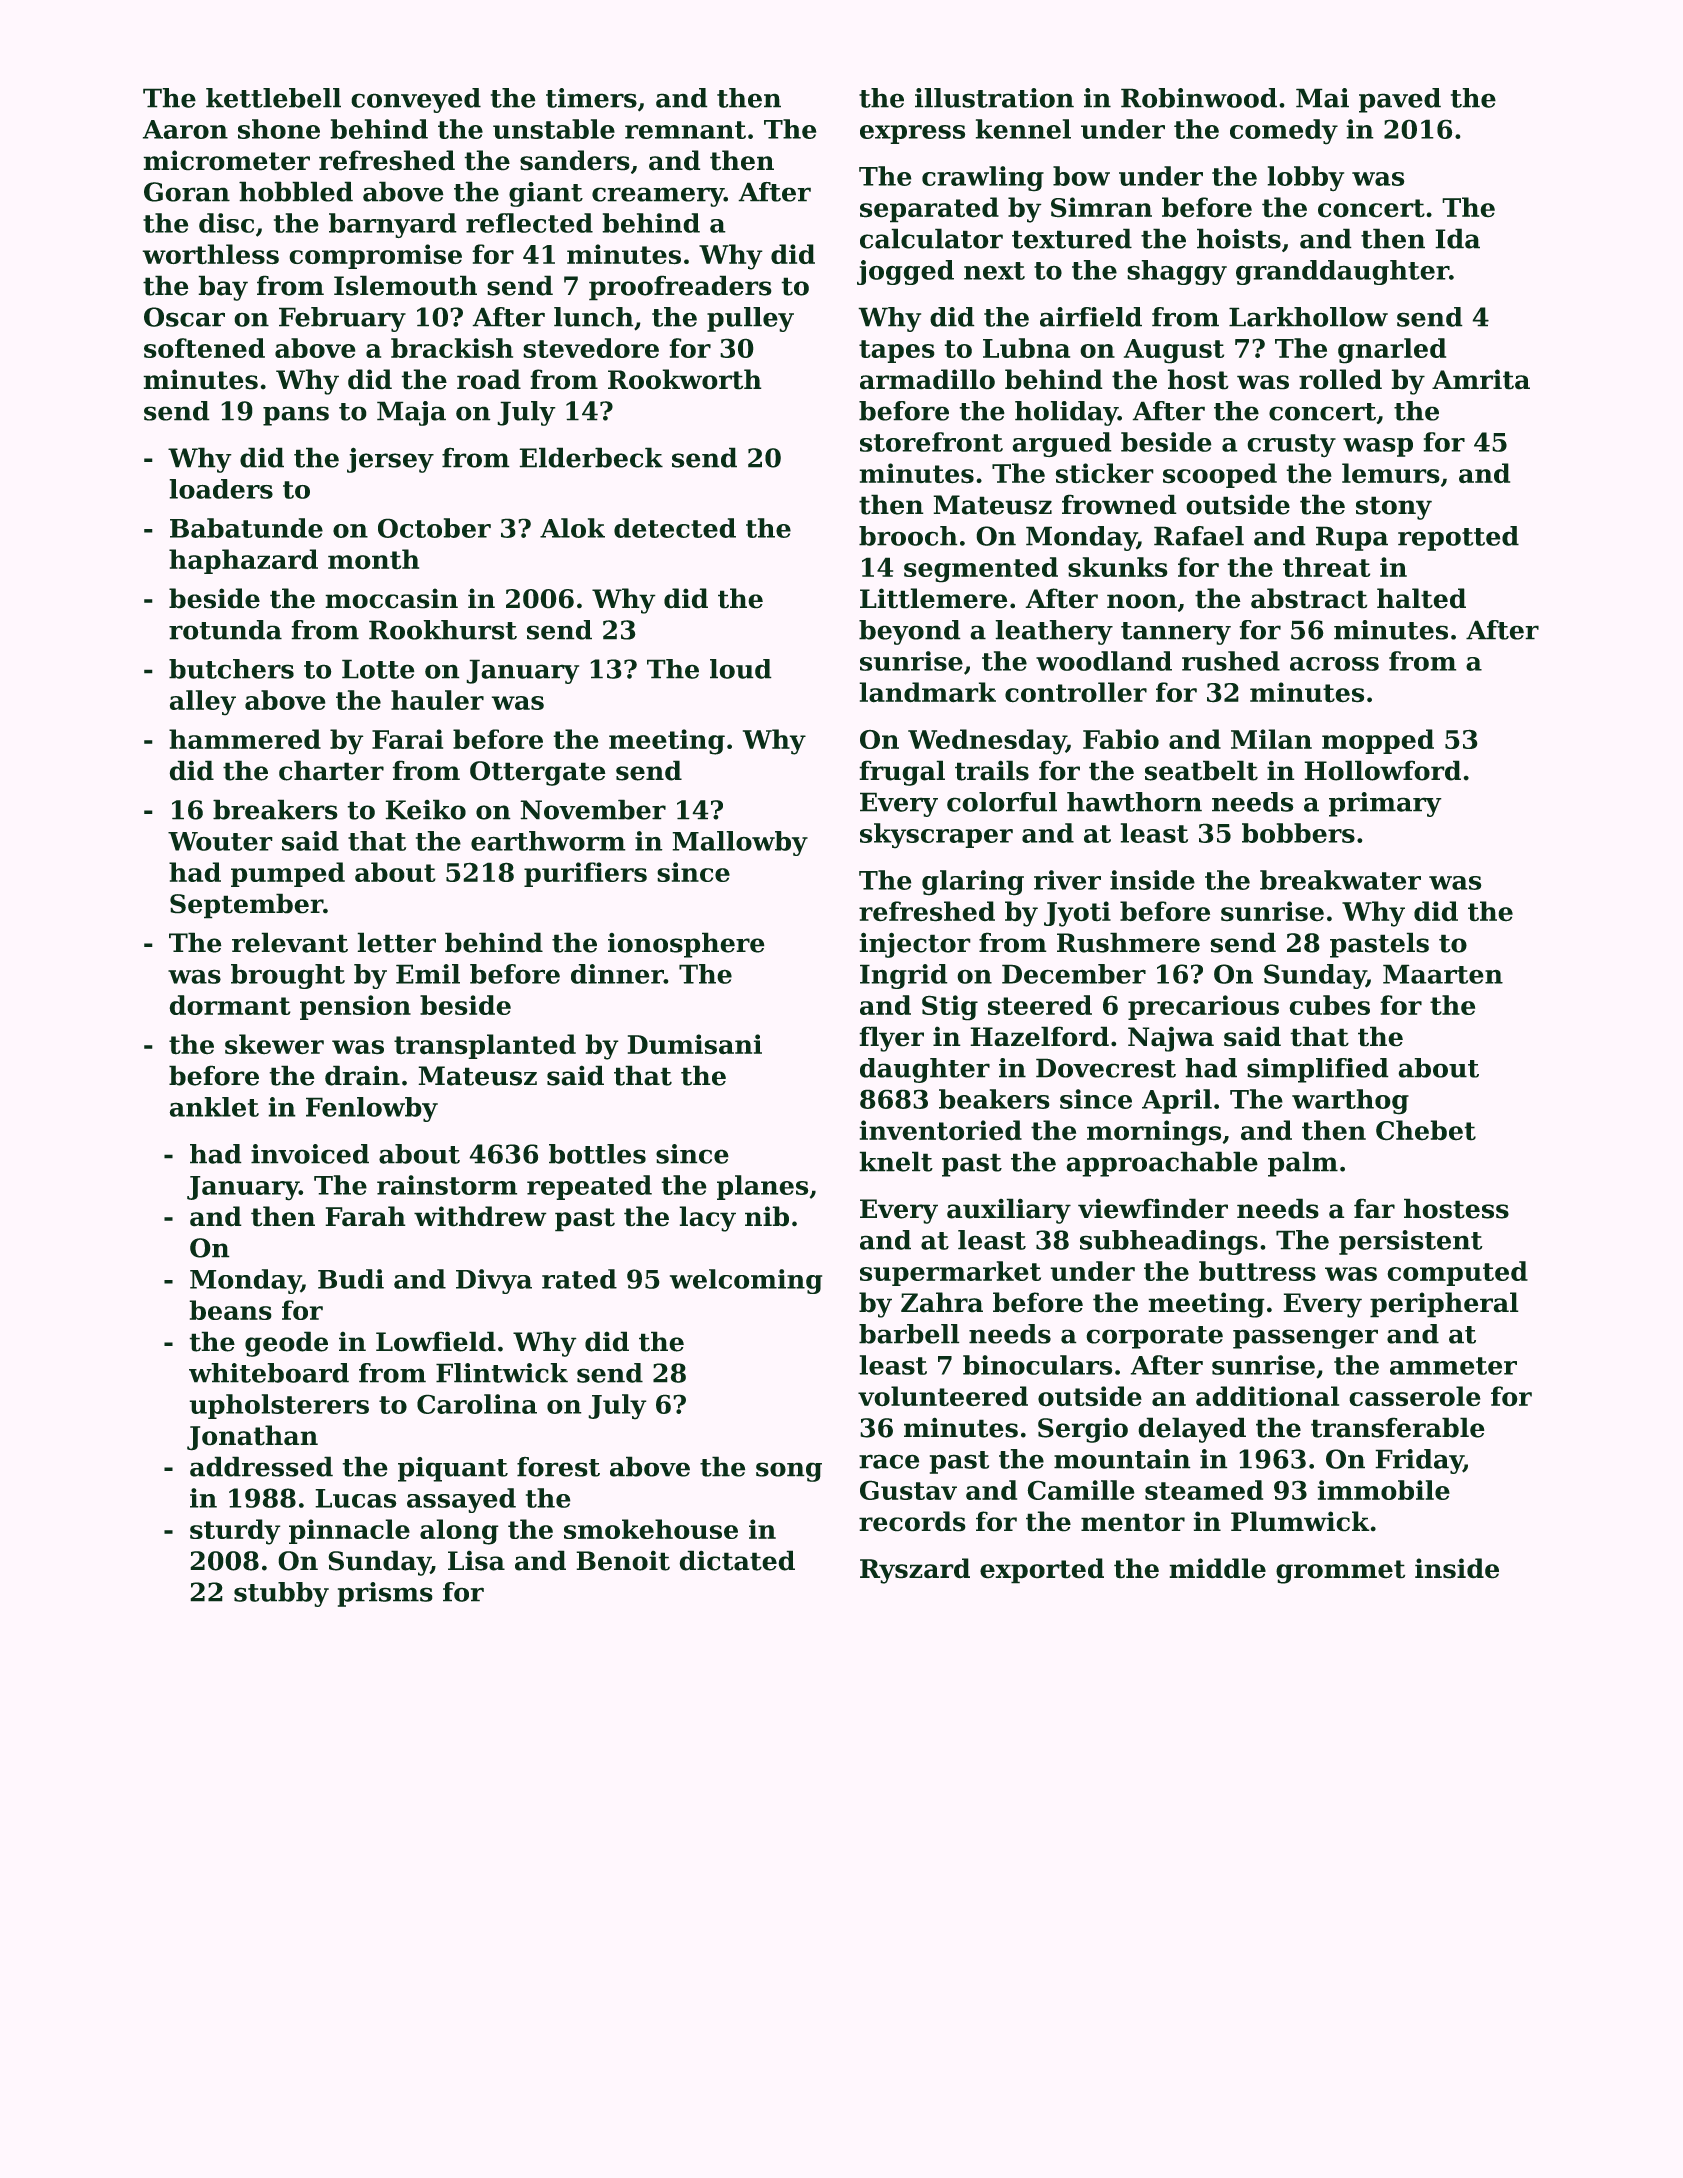  Describe the element at coordinates (789, 1472) in the screenshot. I see `song` at that location.
